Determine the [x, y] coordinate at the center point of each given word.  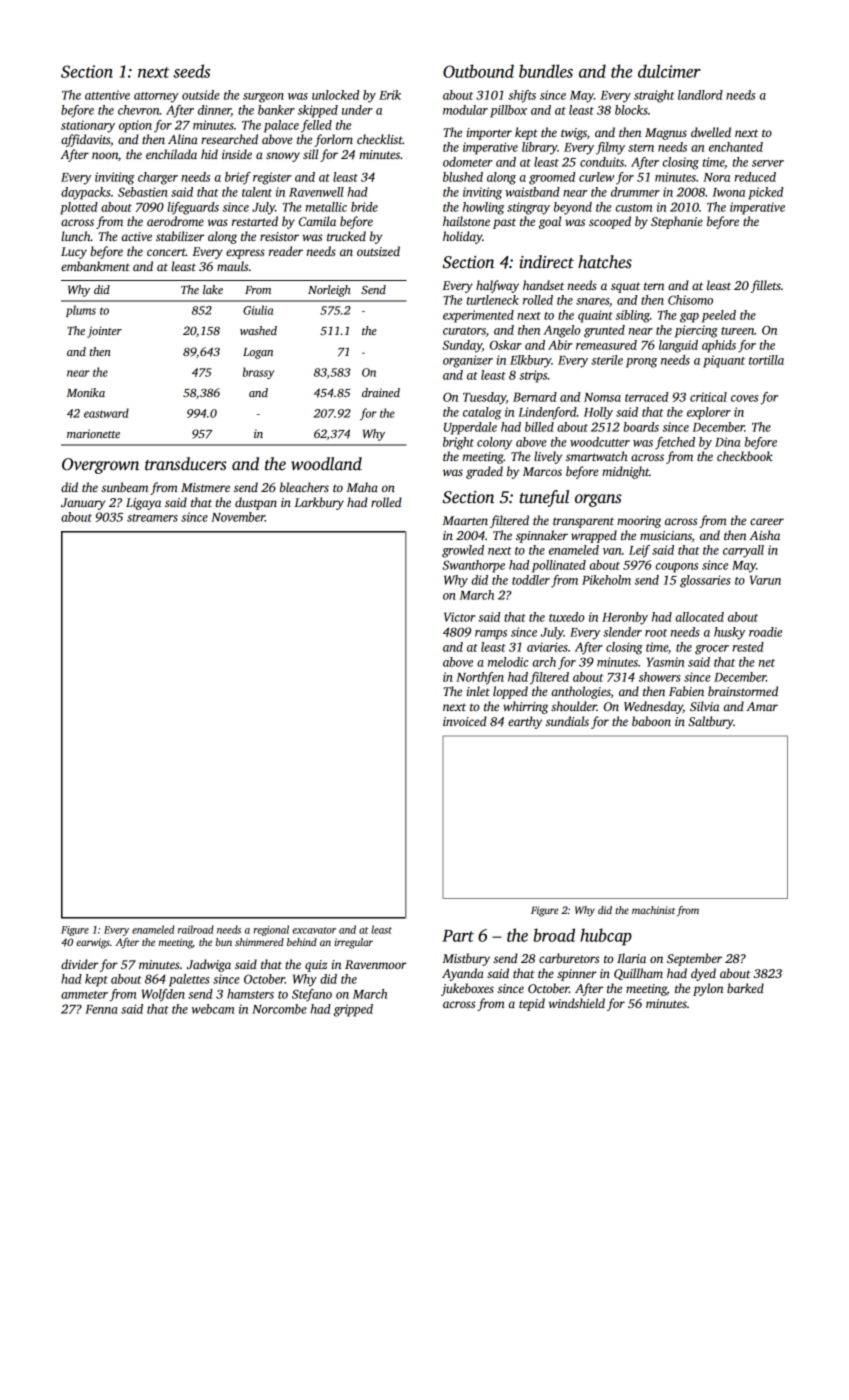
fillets [766, 286]
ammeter [84, 995]
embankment [95, 266]
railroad [196, 929]
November [238, 517]
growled [463, 551]
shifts [522, 96]
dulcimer [669, 71]
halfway [497, 286]
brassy [258, 373]
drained [381, 392]
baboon [651, 721]
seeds [191, 71]
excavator [314, 930]
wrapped [594, 536]
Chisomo [690, 300]
